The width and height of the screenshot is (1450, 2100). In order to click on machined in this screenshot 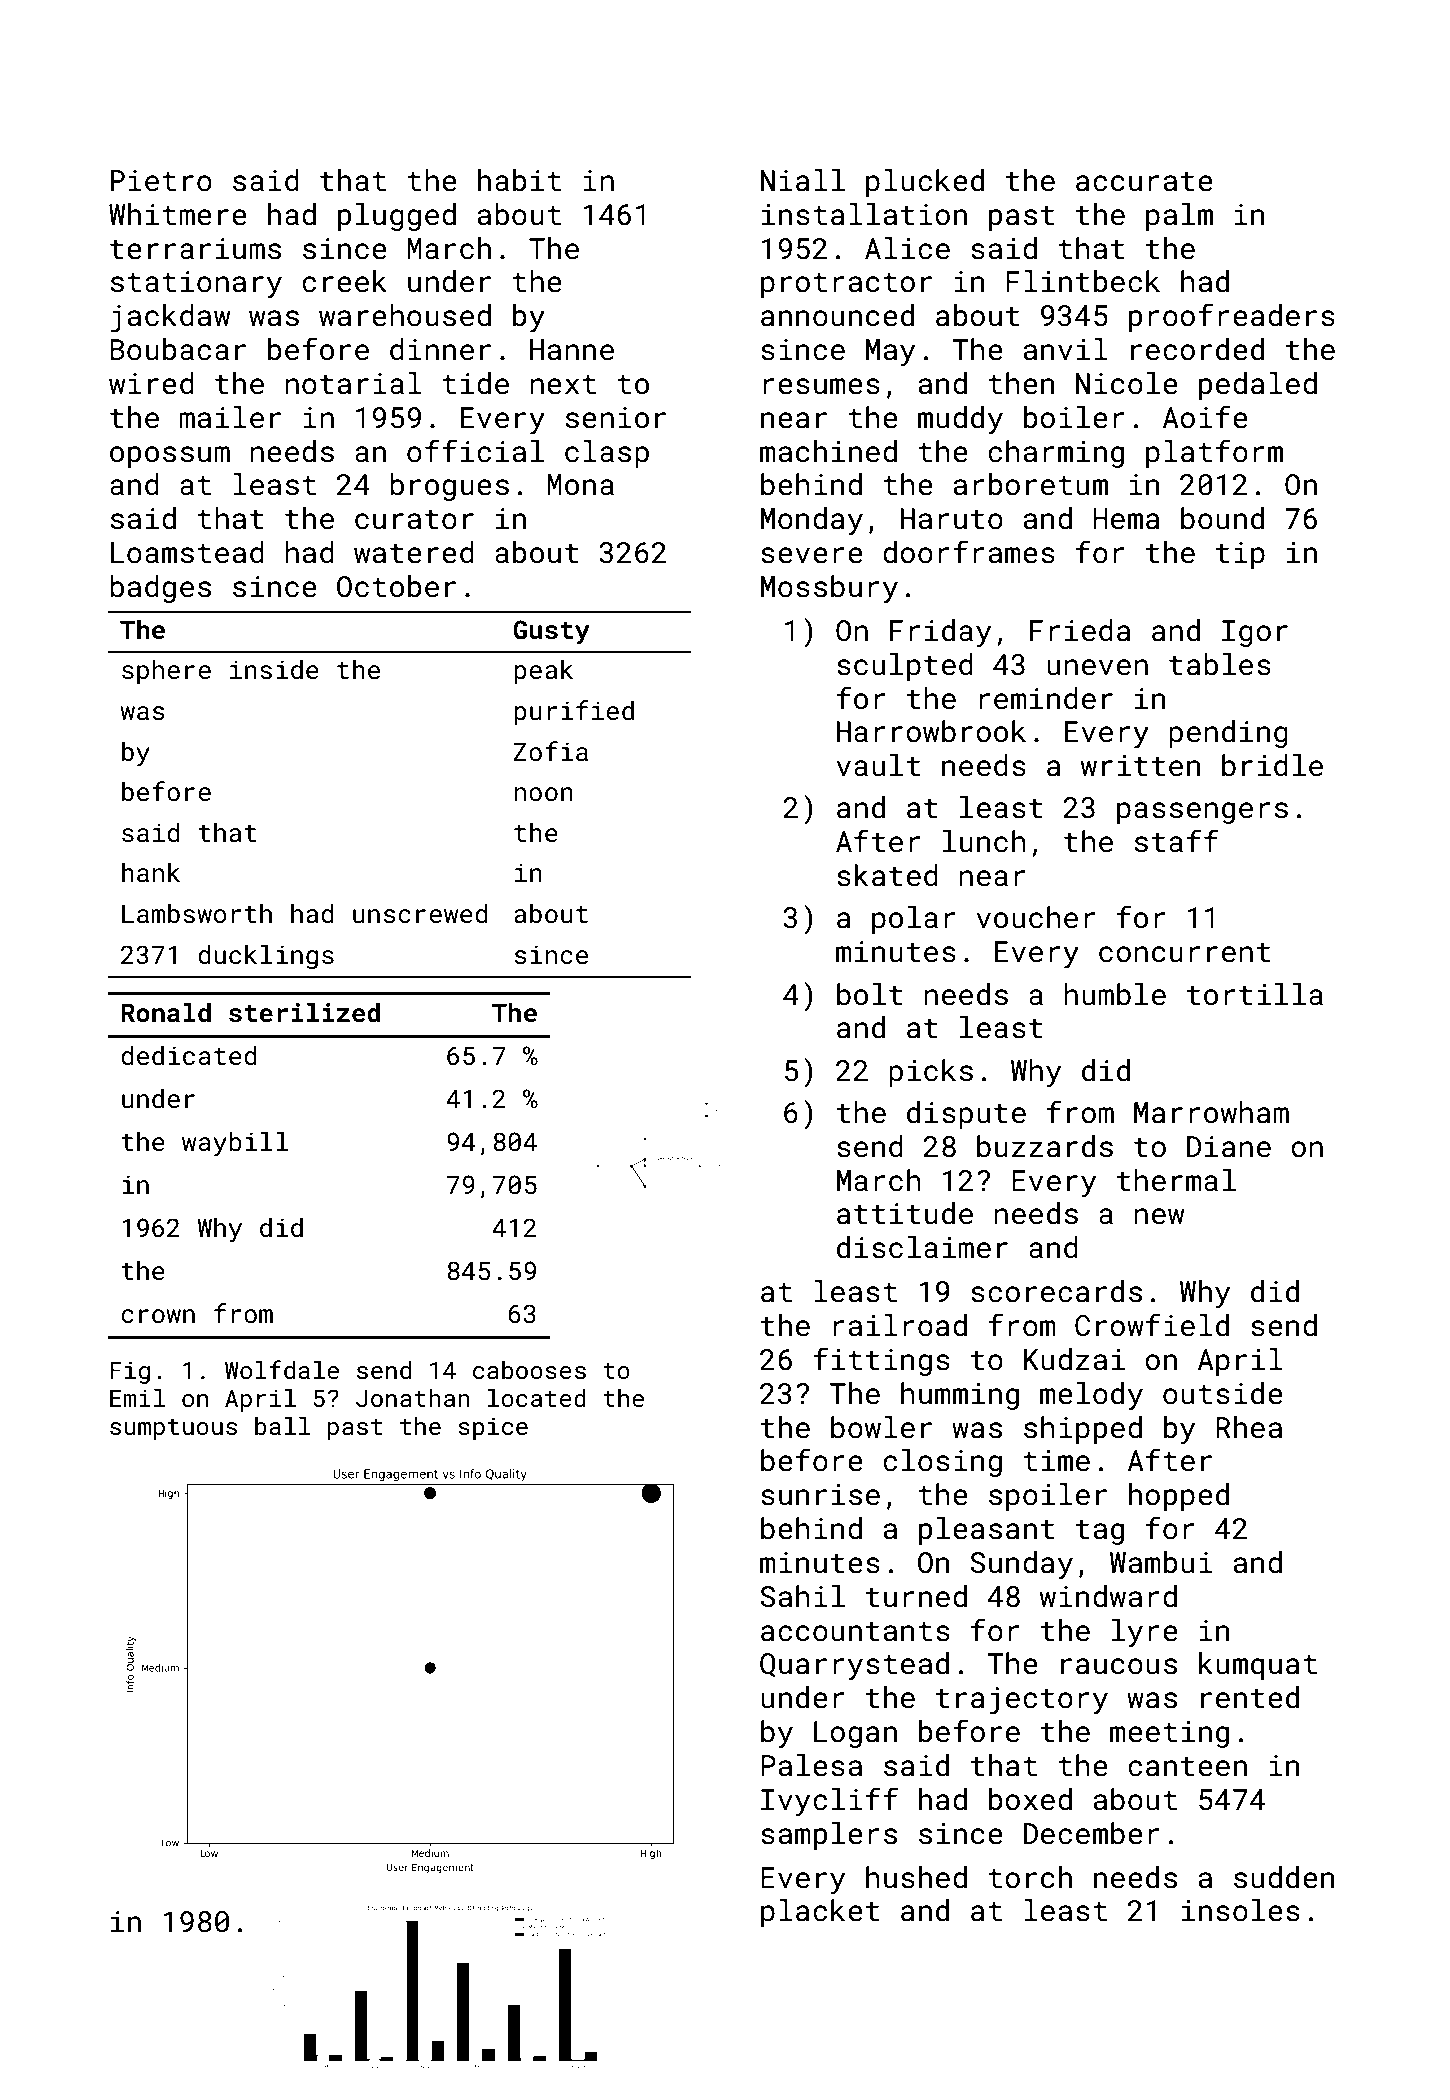, I will do `click(828, 451)`.
